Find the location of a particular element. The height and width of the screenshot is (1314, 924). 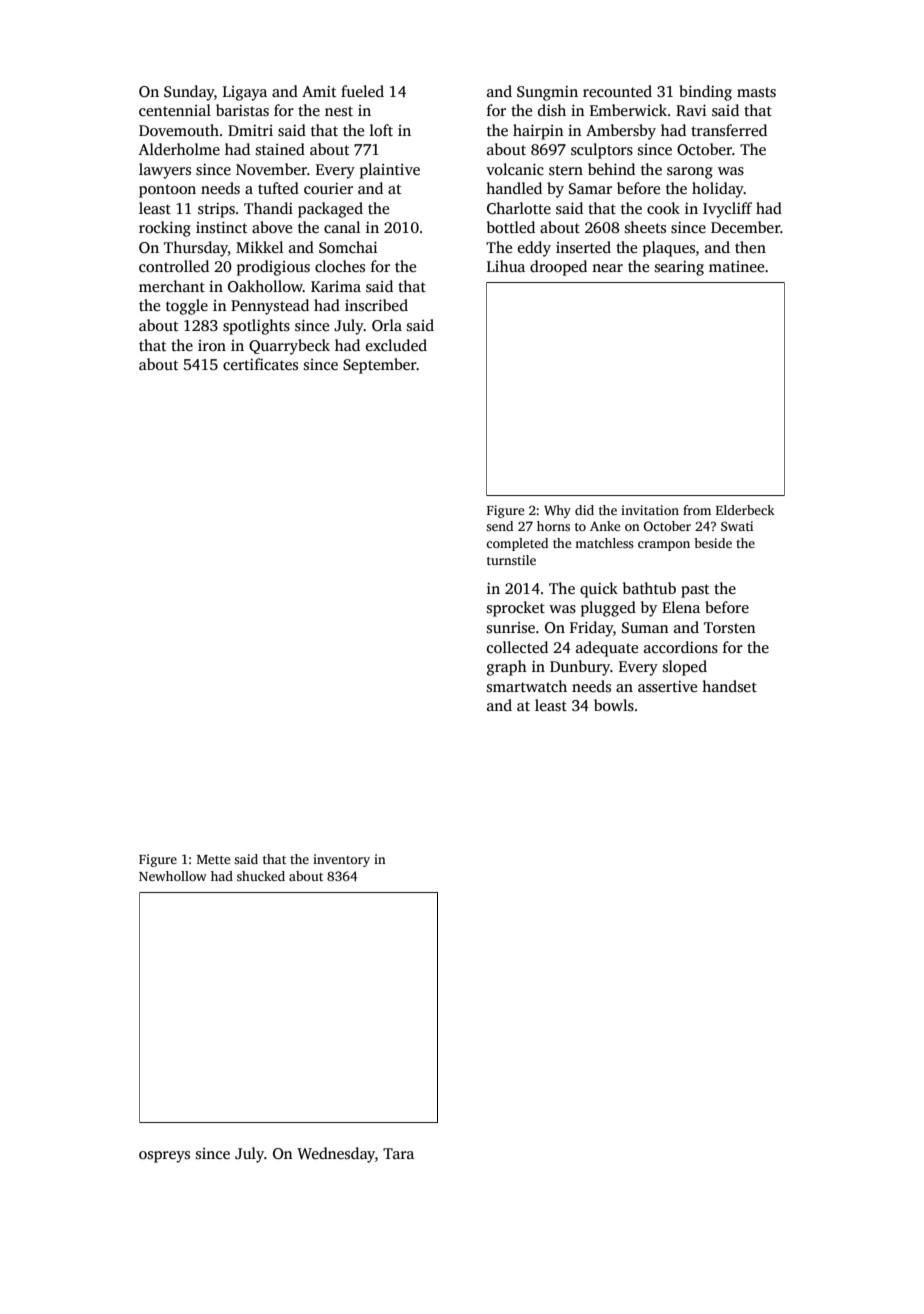

fueled is located at coordinates (362, 91).
